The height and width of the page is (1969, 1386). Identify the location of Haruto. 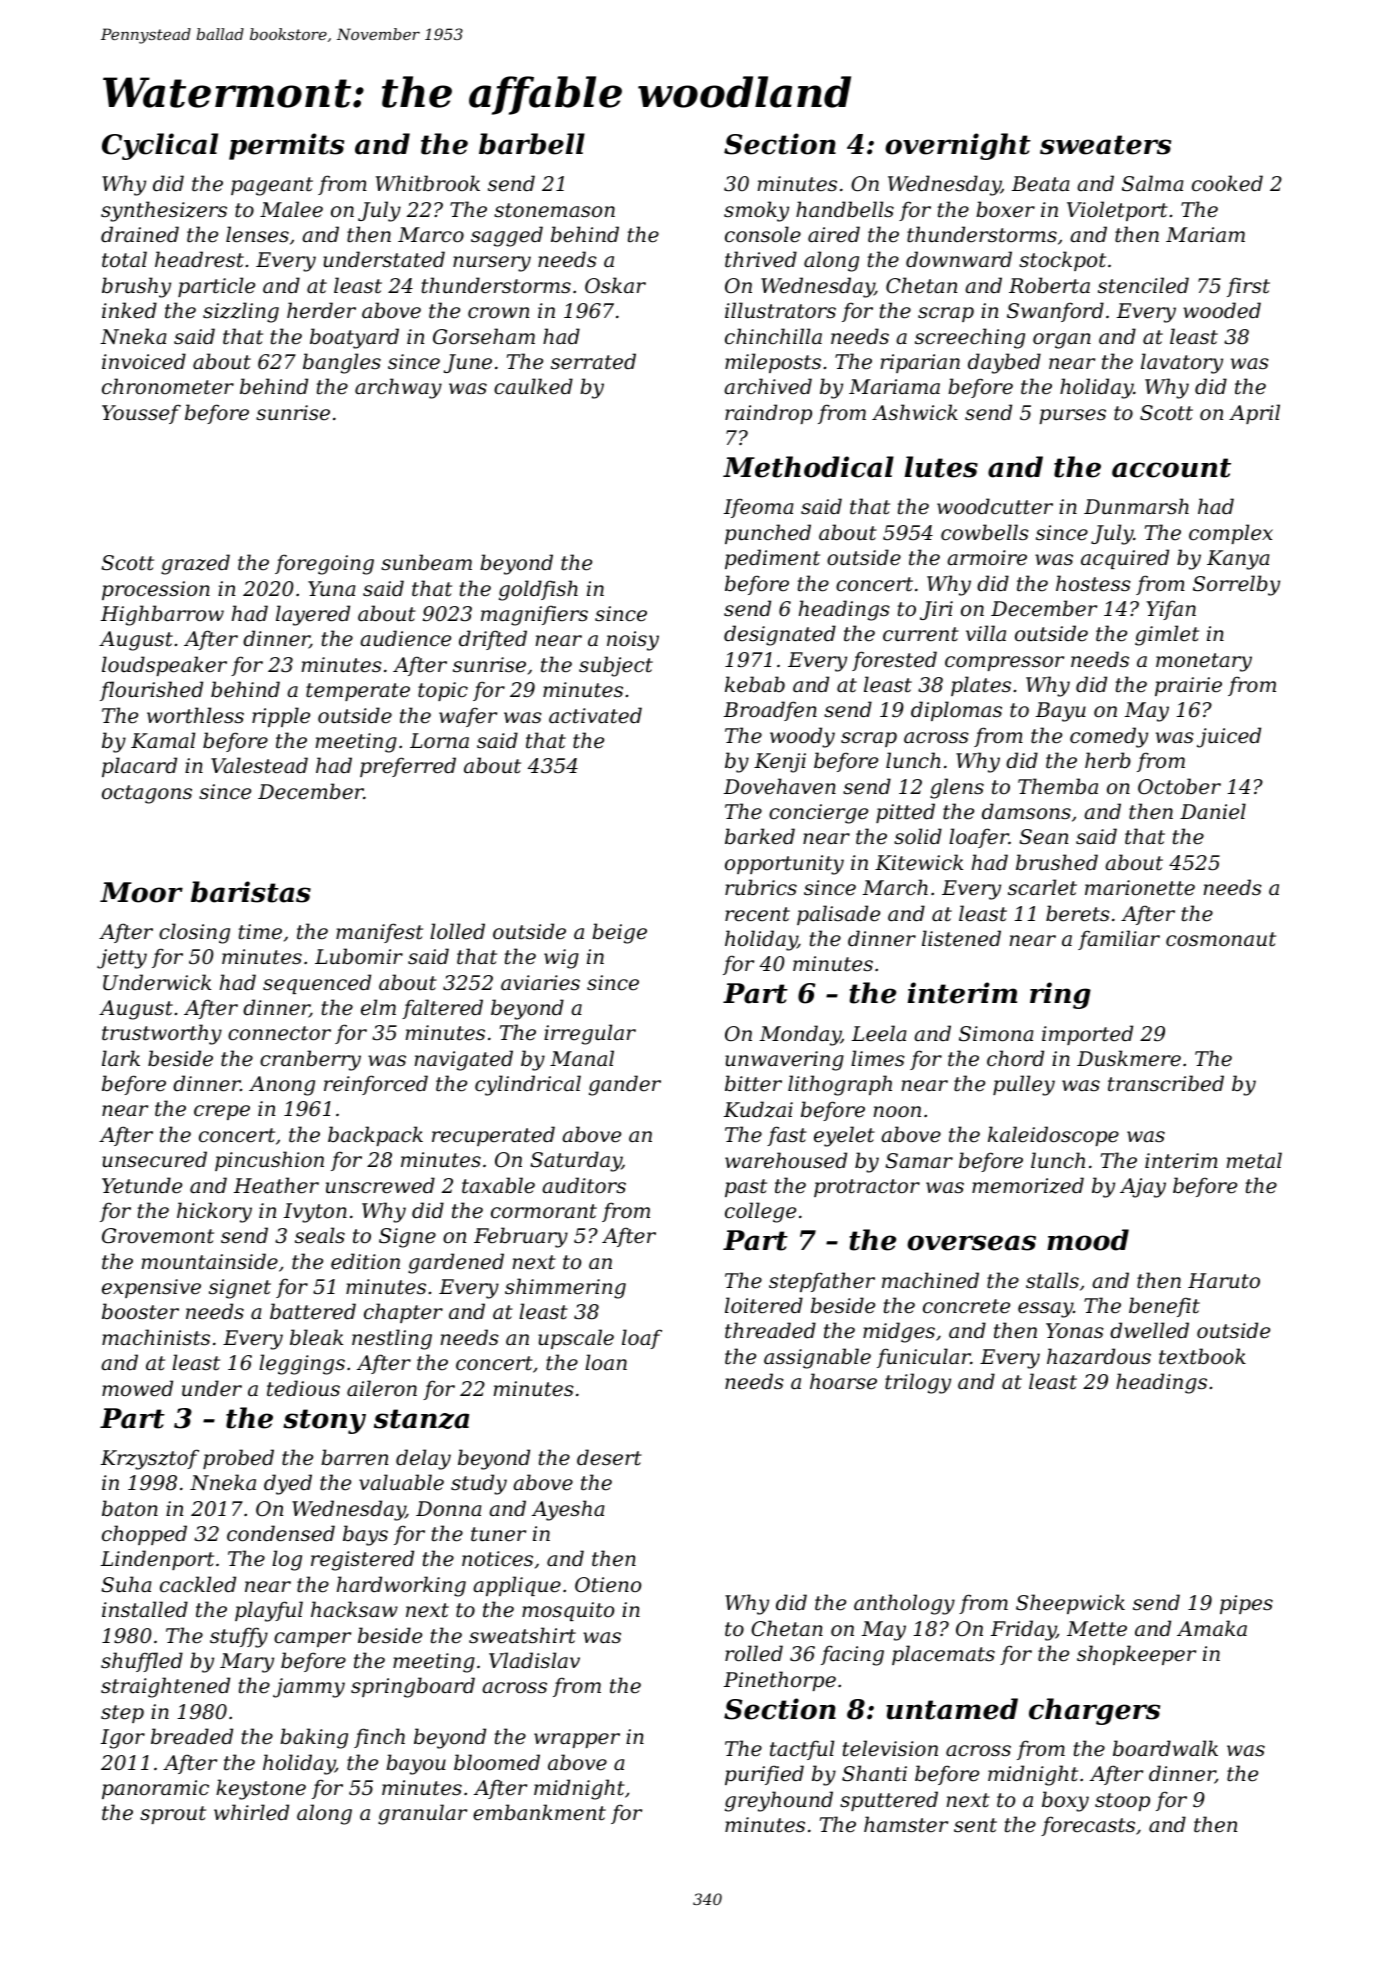
(1224, 1281).
